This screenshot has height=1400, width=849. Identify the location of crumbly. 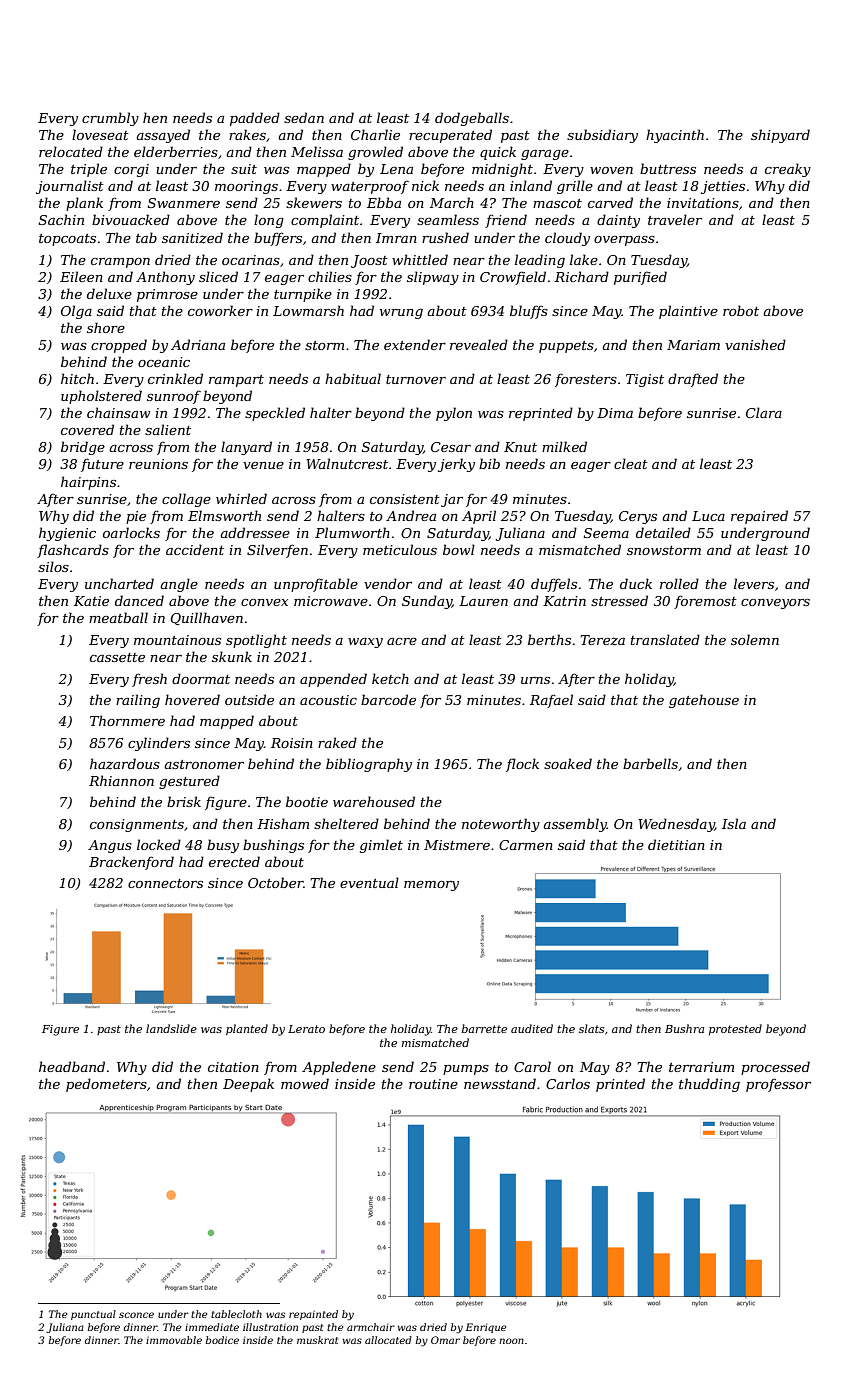
(110, 119).
